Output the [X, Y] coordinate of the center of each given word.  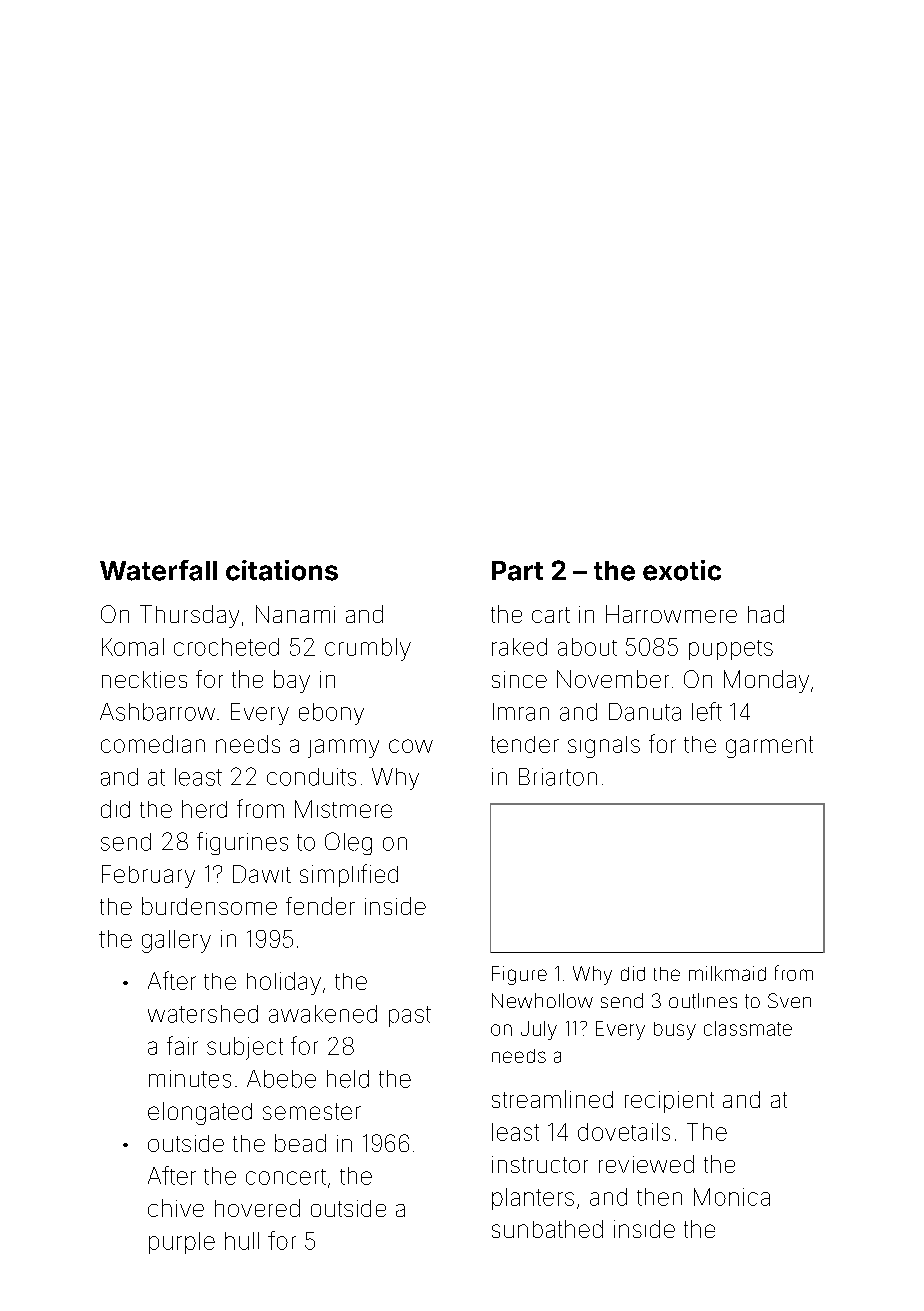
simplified [349, 875]
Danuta [645, 712]
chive [176, 1208]
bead [300, 1143]
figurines [242, 843]
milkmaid [727, 973]
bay [292, 681]
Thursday [189, 616]
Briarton [558, 777]
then [659, 1197]
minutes [190, 1079]
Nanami [295, 614]
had [766, 614]
